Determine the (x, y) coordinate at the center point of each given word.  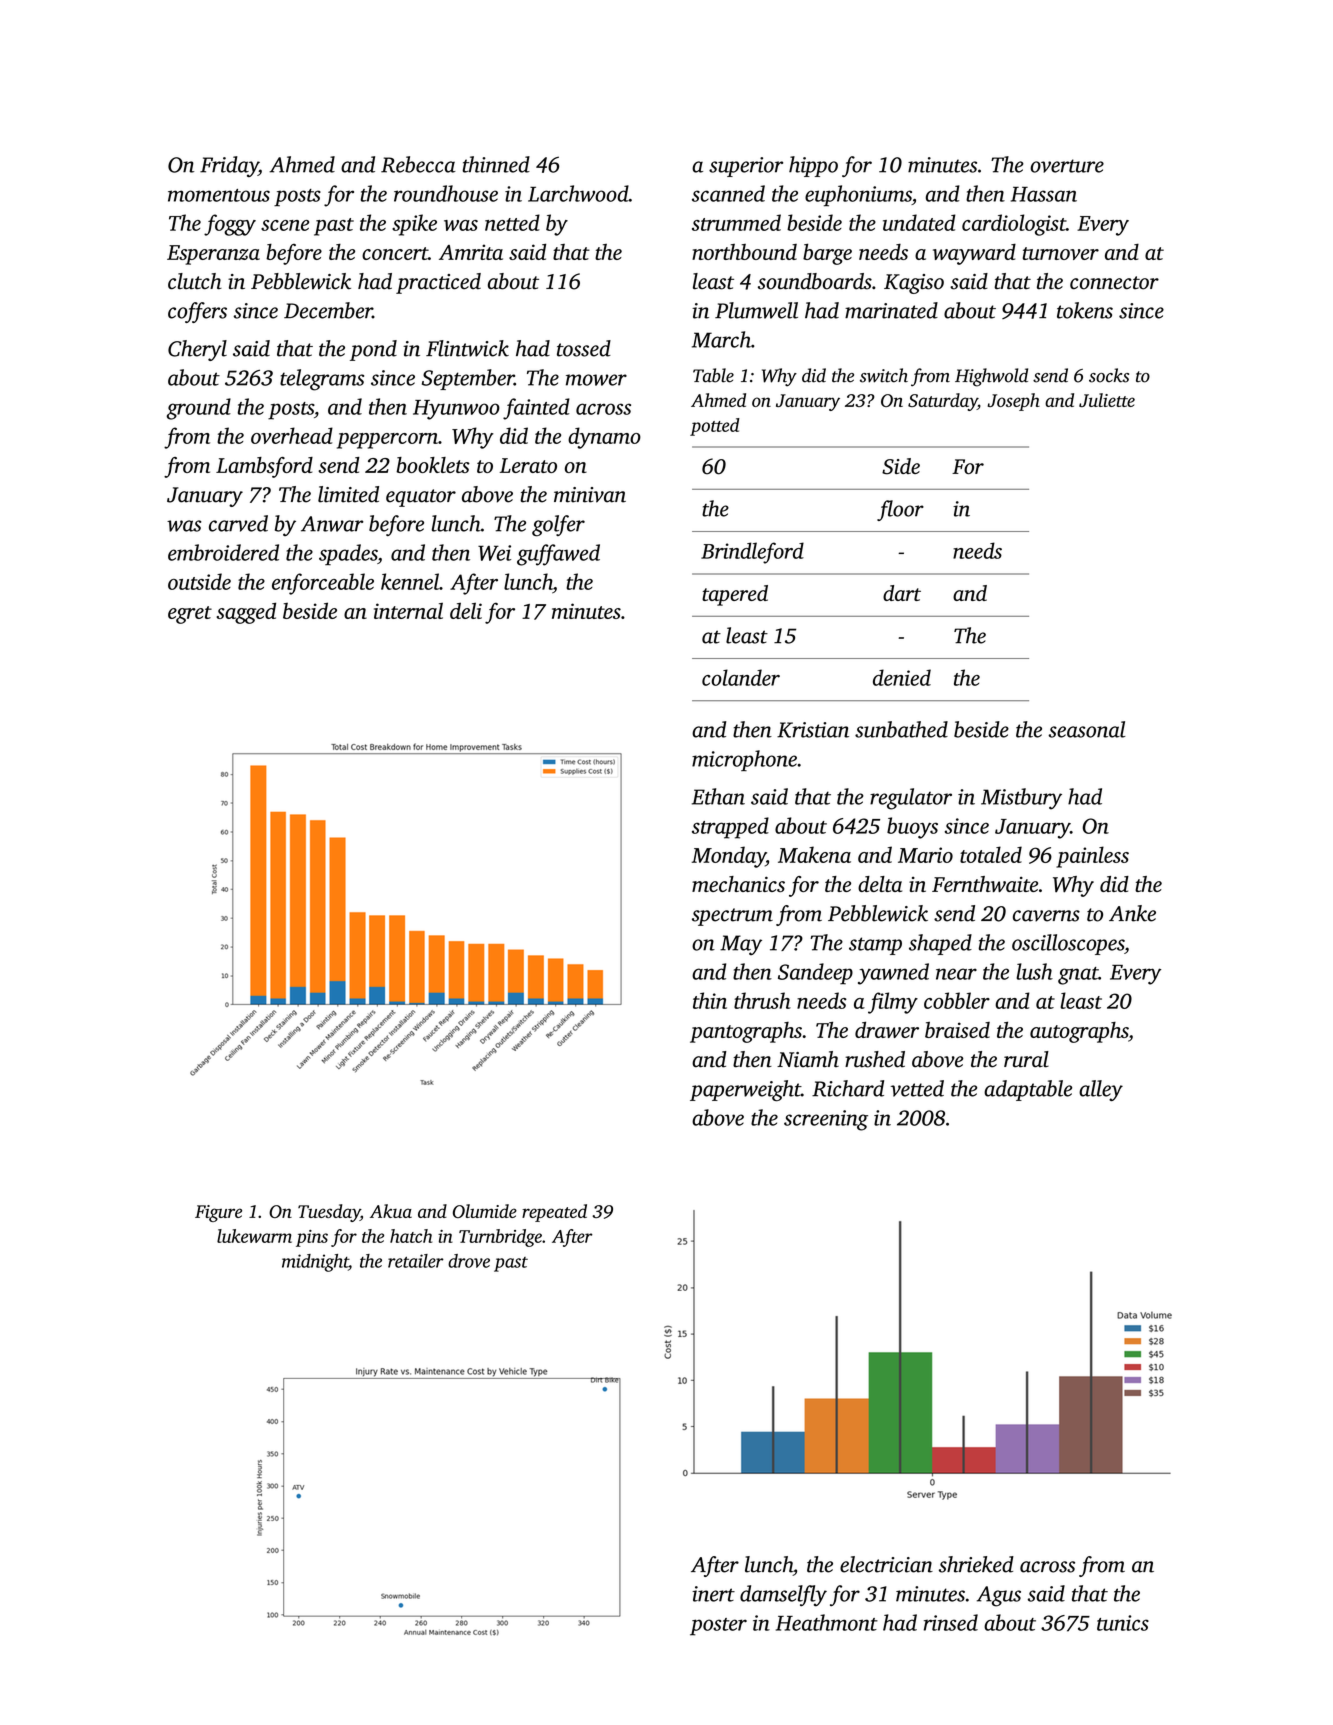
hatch (411, 1236)
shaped (940, 944)
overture (1067, 166)
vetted (917, 1088)
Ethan (718, 796)
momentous (219, 195)
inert (713, 1594)
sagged (246, 613)
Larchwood (578, 193)
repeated (554, 1213)
